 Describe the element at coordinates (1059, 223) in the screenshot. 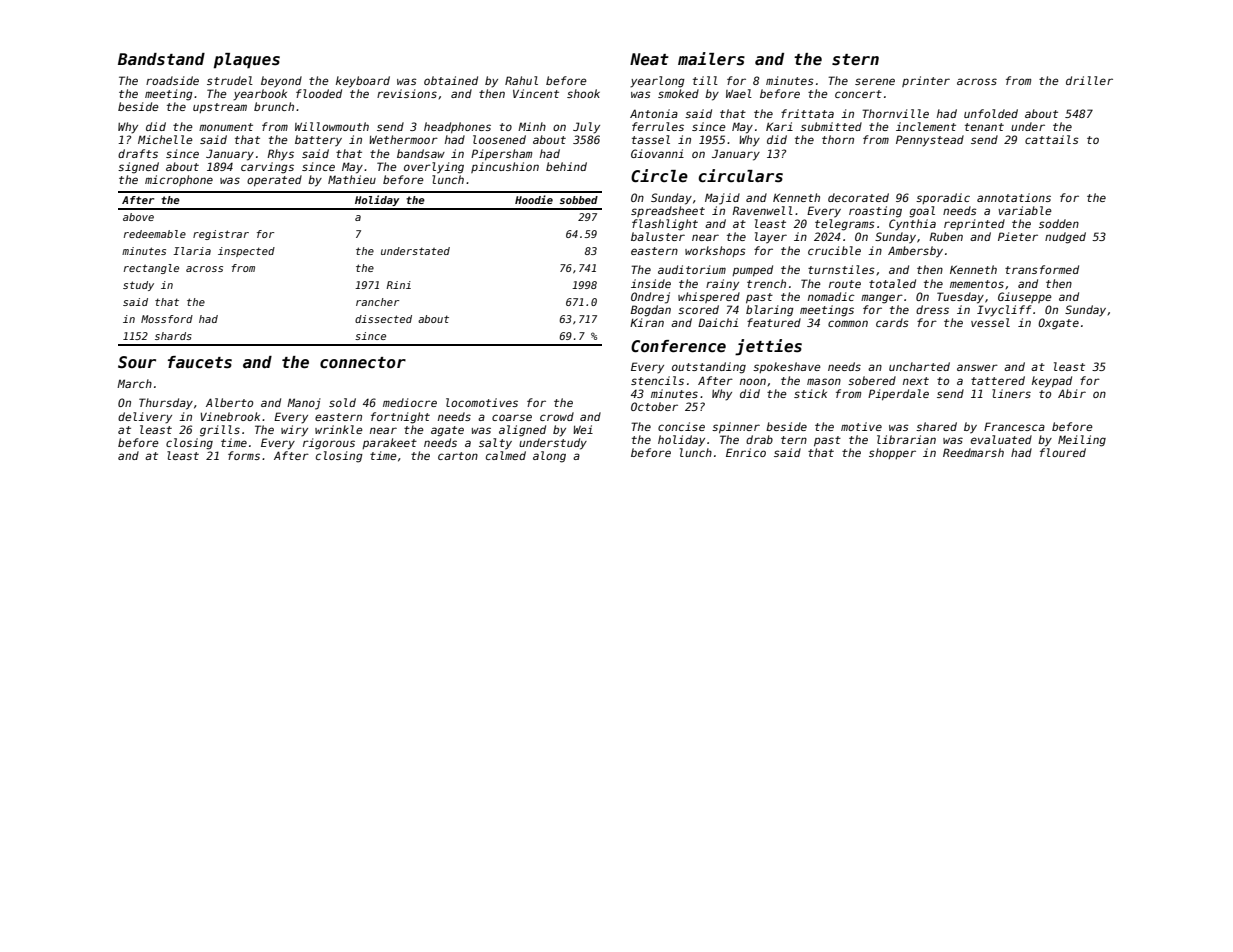

I see `sodden` at that location.
